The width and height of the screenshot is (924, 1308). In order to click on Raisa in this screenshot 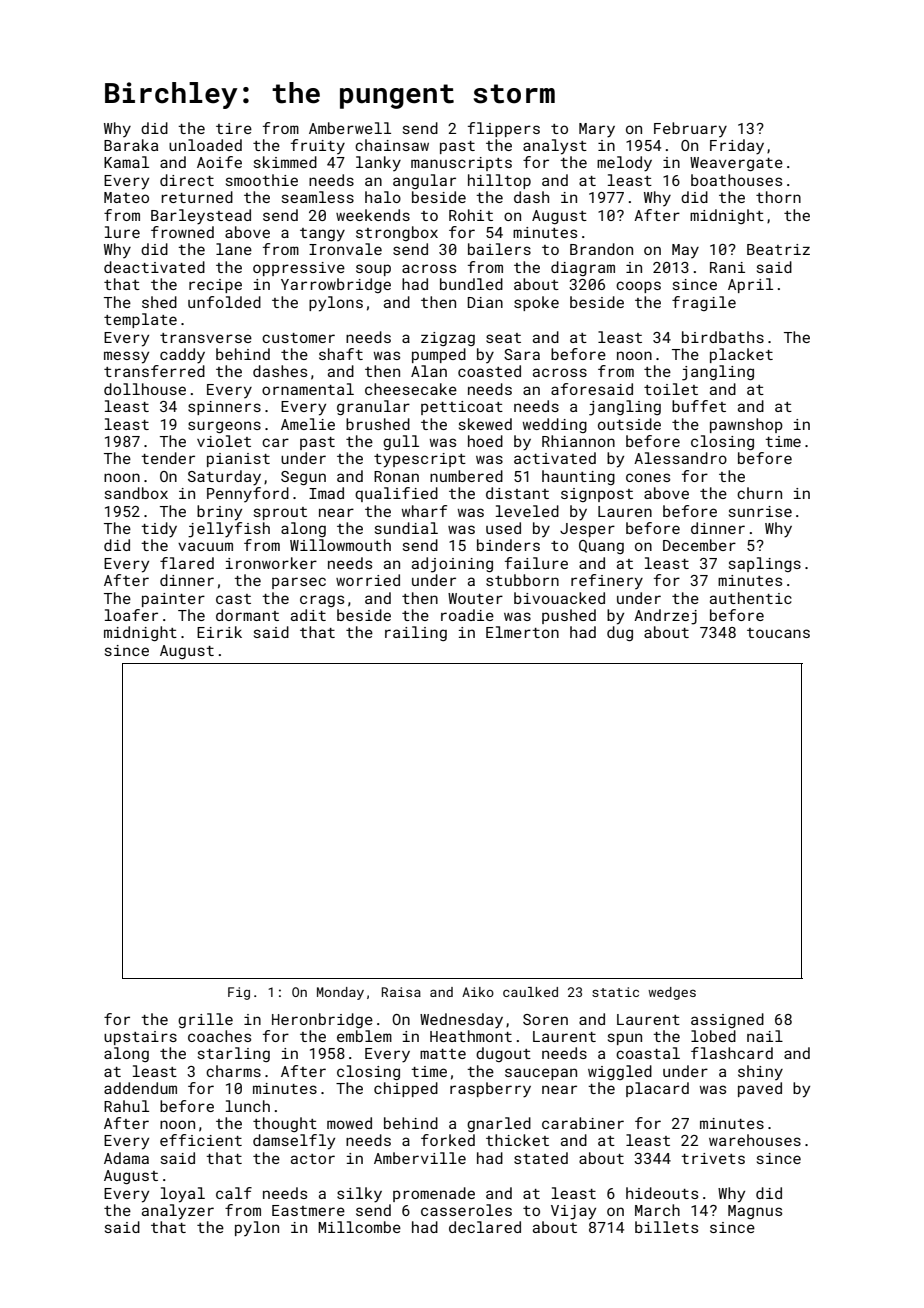, I will do `click(401, 992)`.
